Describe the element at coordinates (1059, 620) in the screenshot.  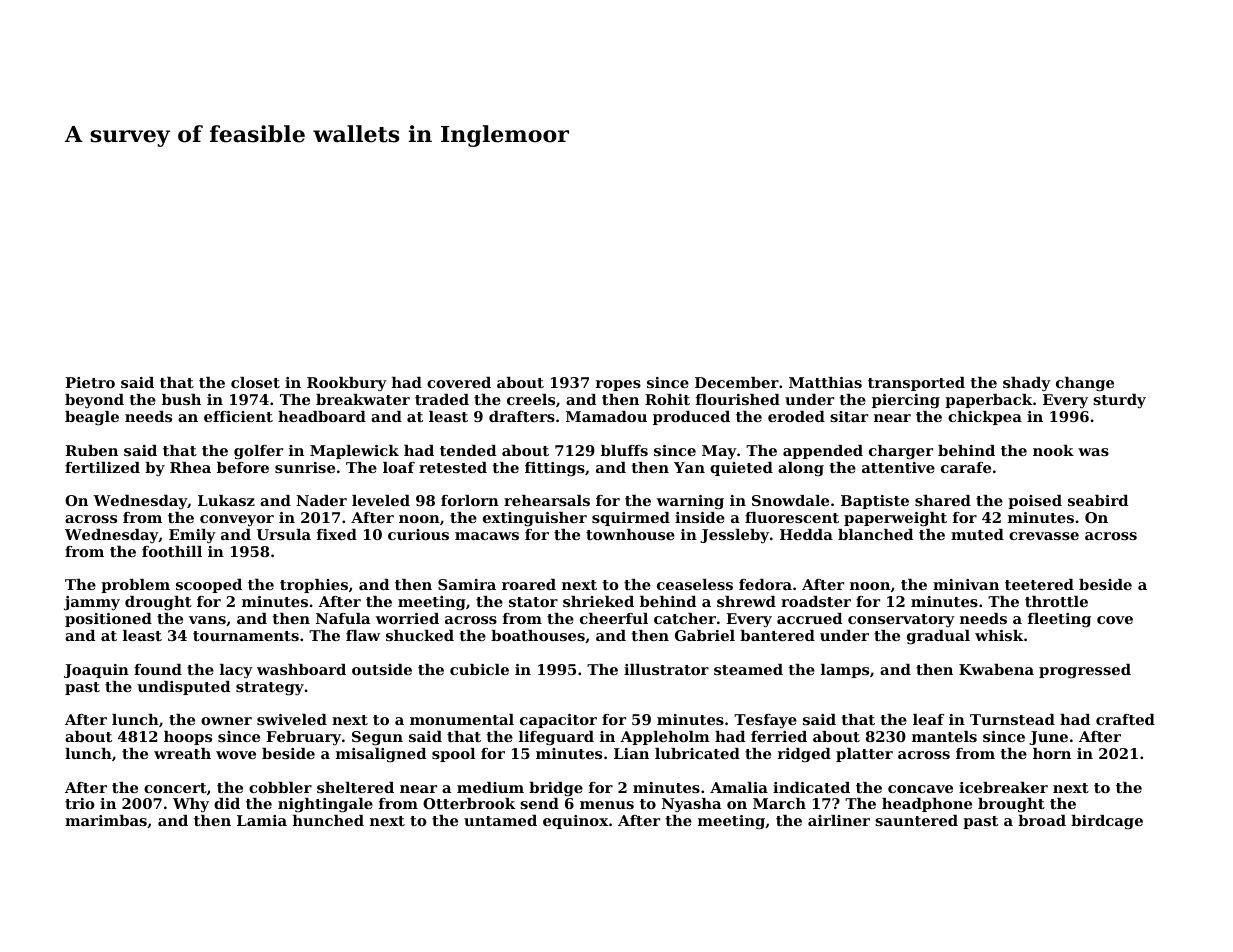
I see `fleeting` at that location.
